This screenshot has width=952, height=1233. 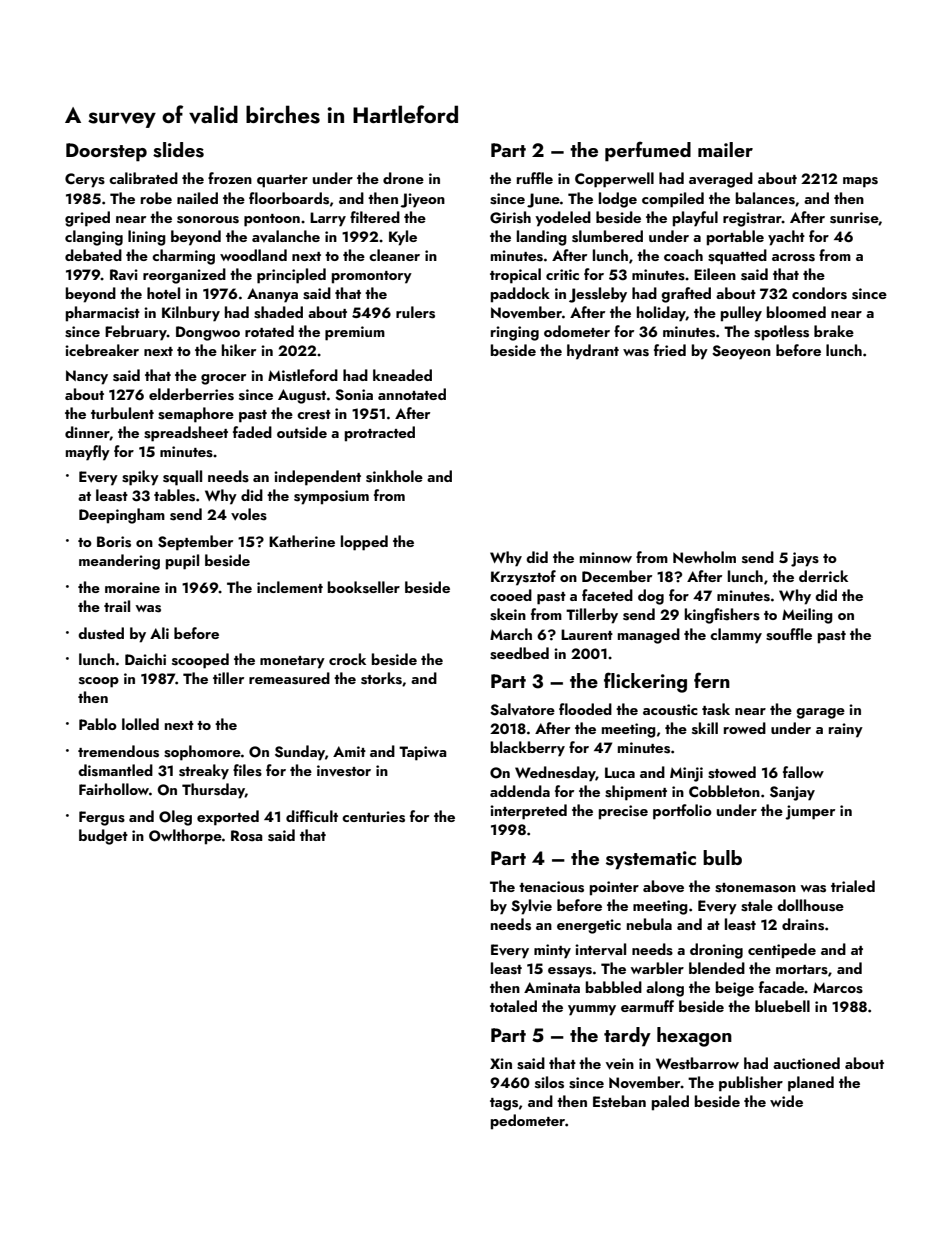 What do you see at coordinates (208, 220) in the screenshot?
I see `sonorous` at bounding box center [208, 220].
